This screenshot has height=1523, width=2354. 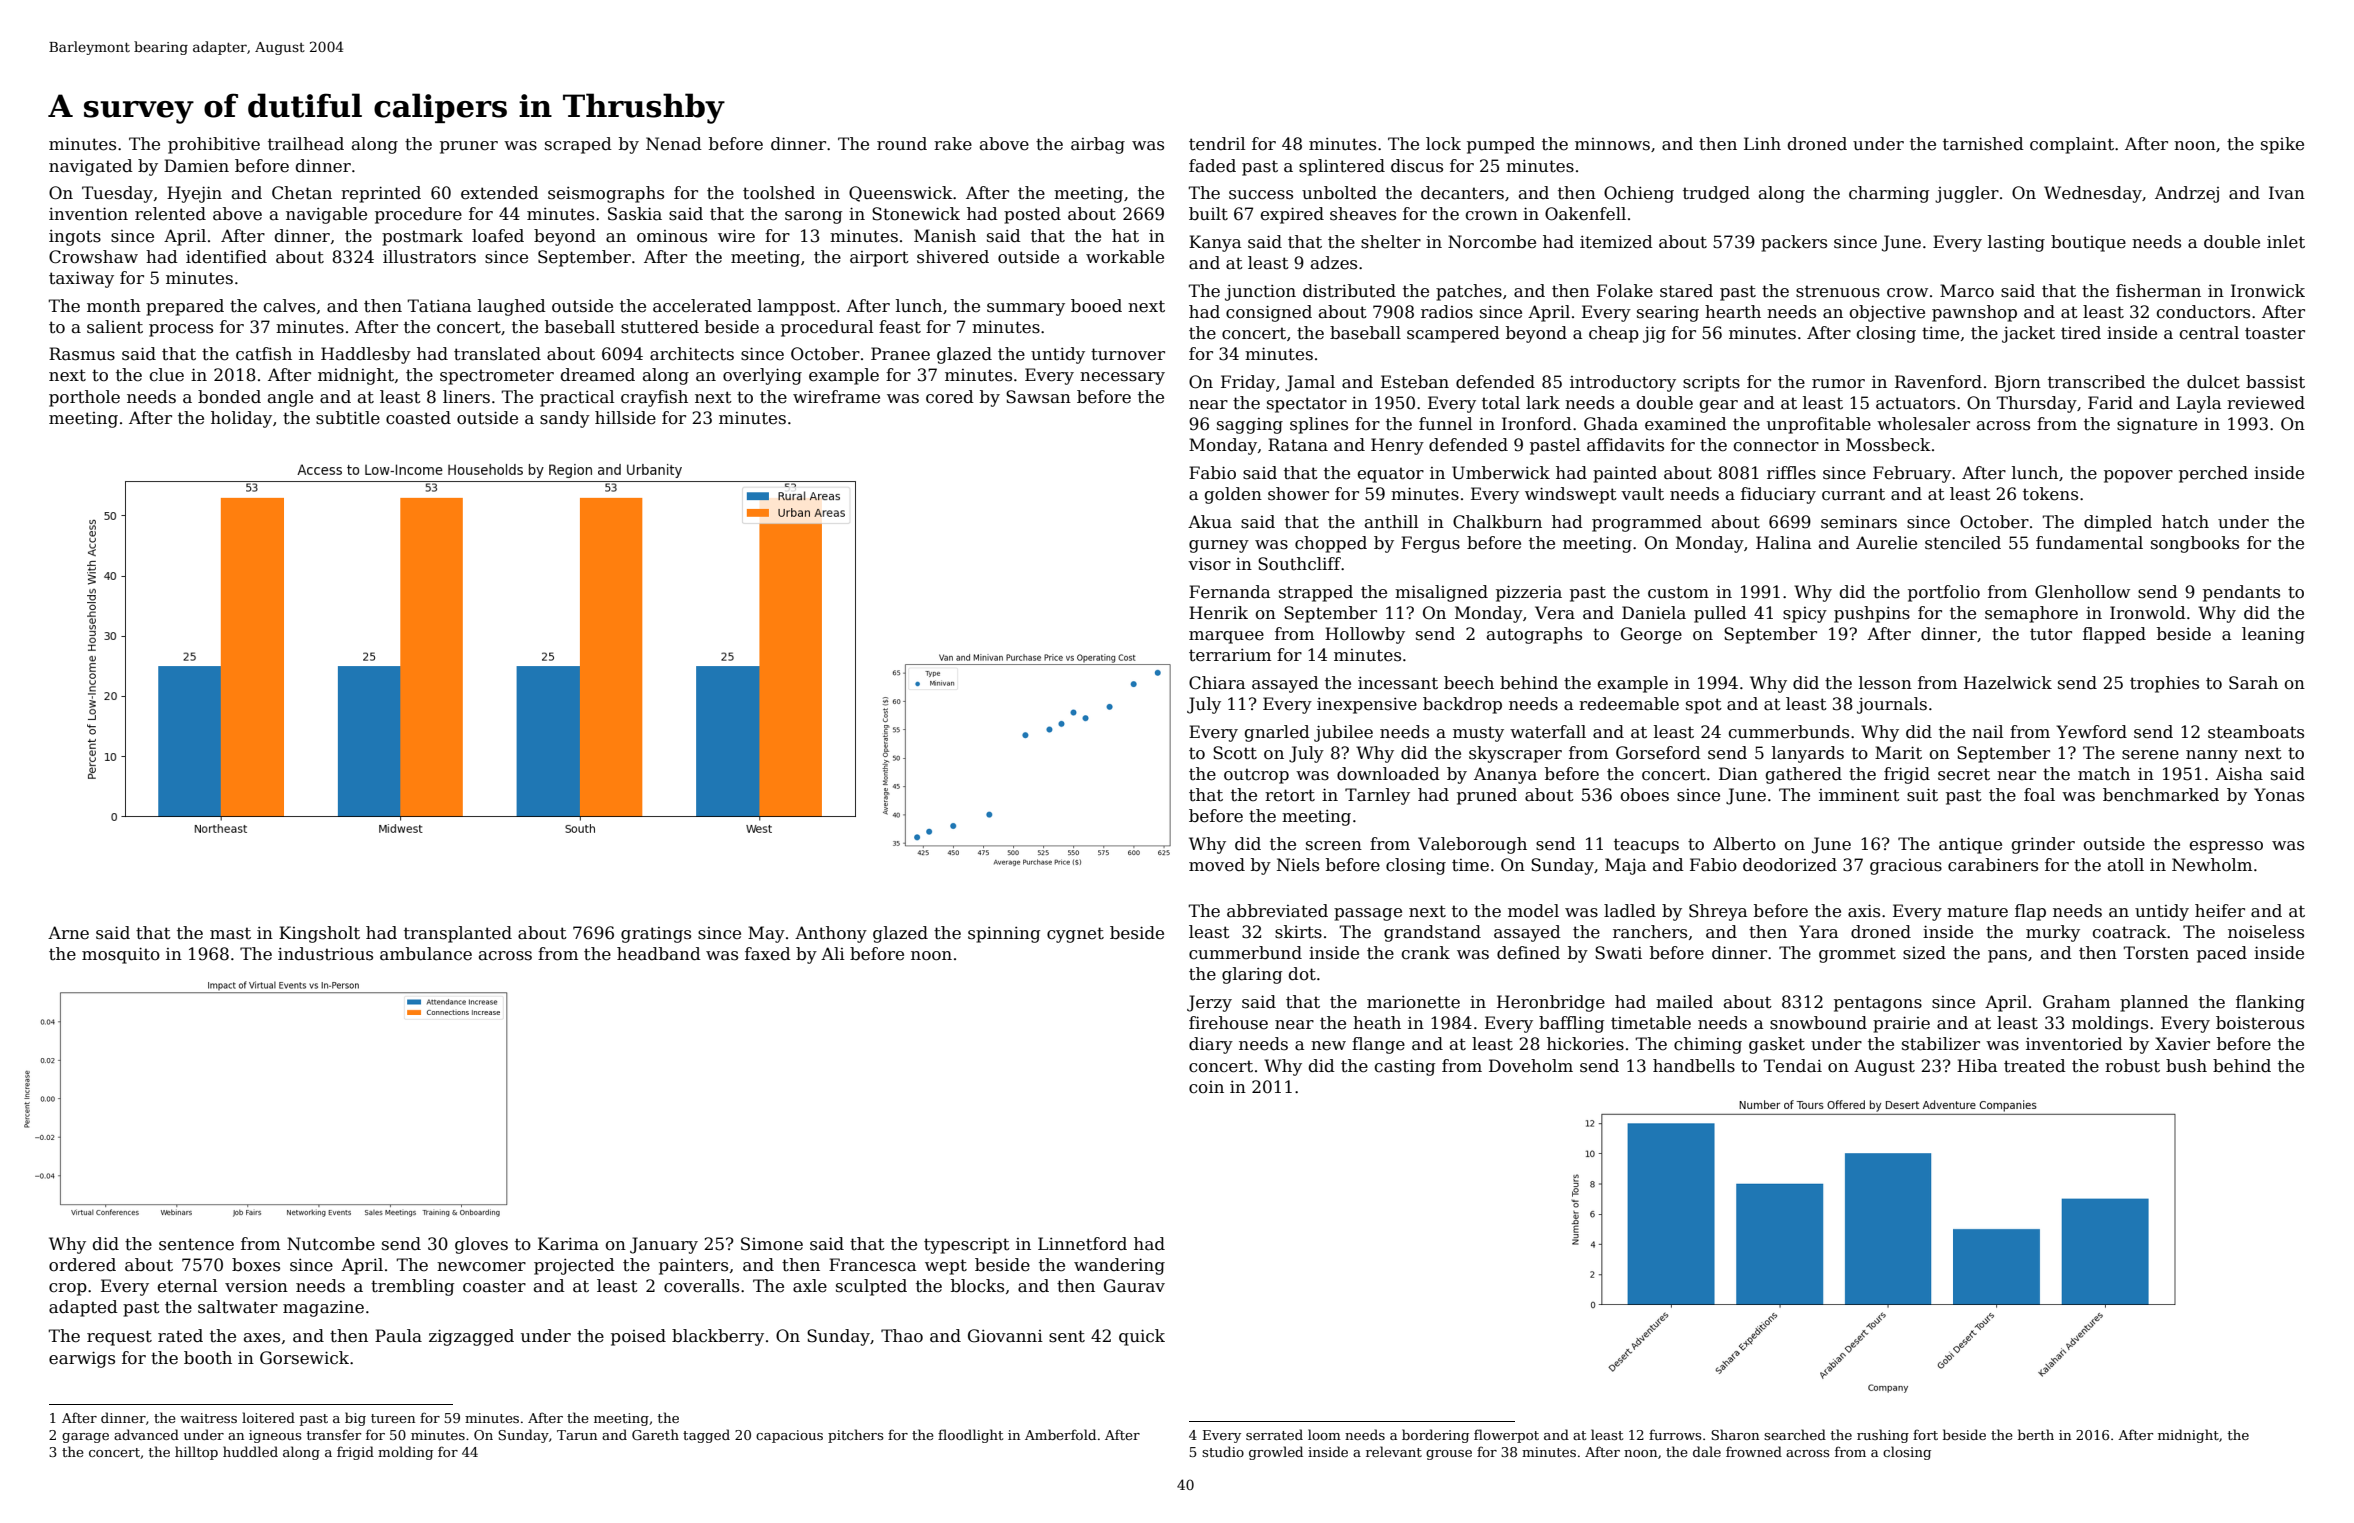 What do you see at coordinates (656, 935) in the screenshot?
I see `gratings` at bounding box center [656, 935].
